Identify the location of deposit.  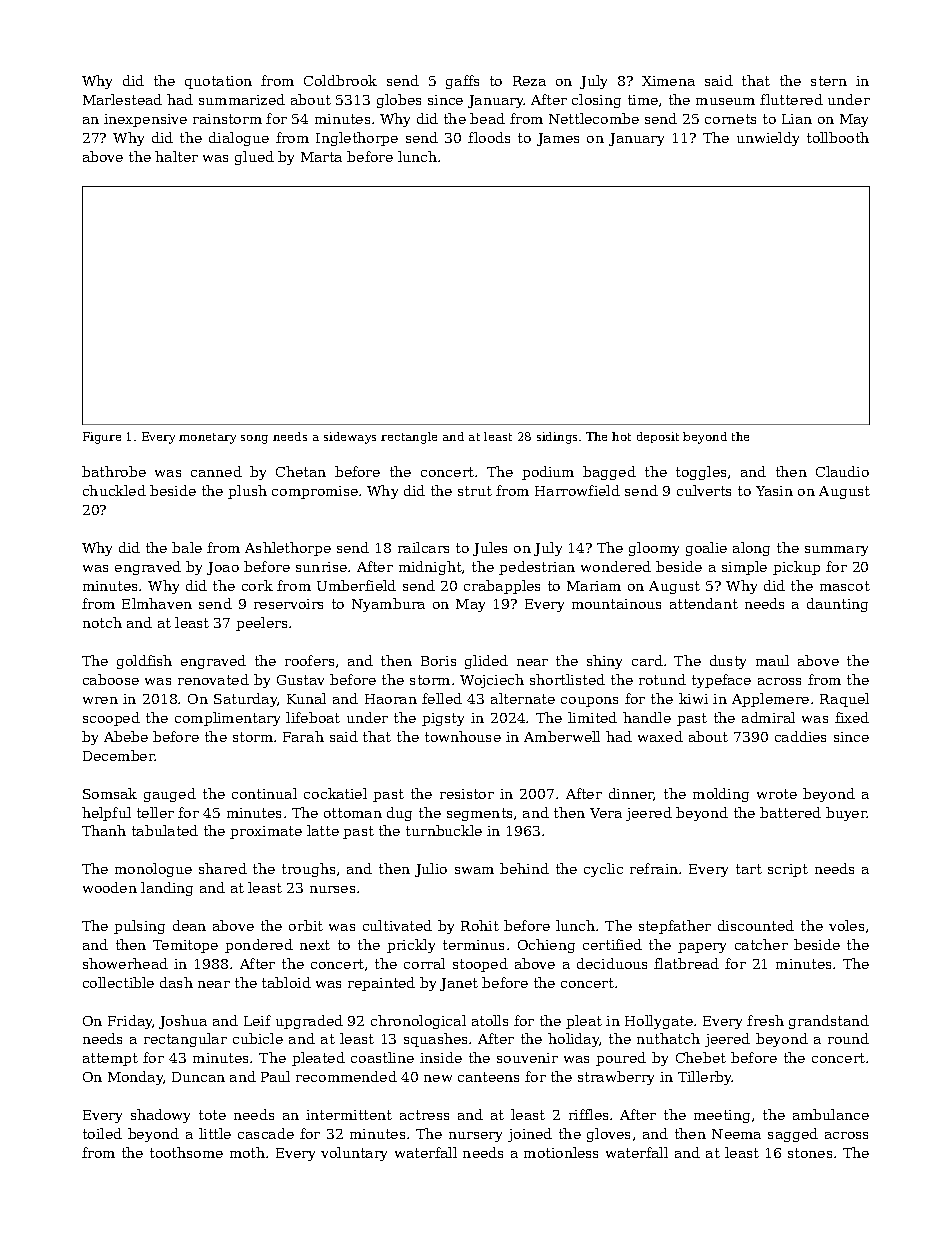
(658, 437).
